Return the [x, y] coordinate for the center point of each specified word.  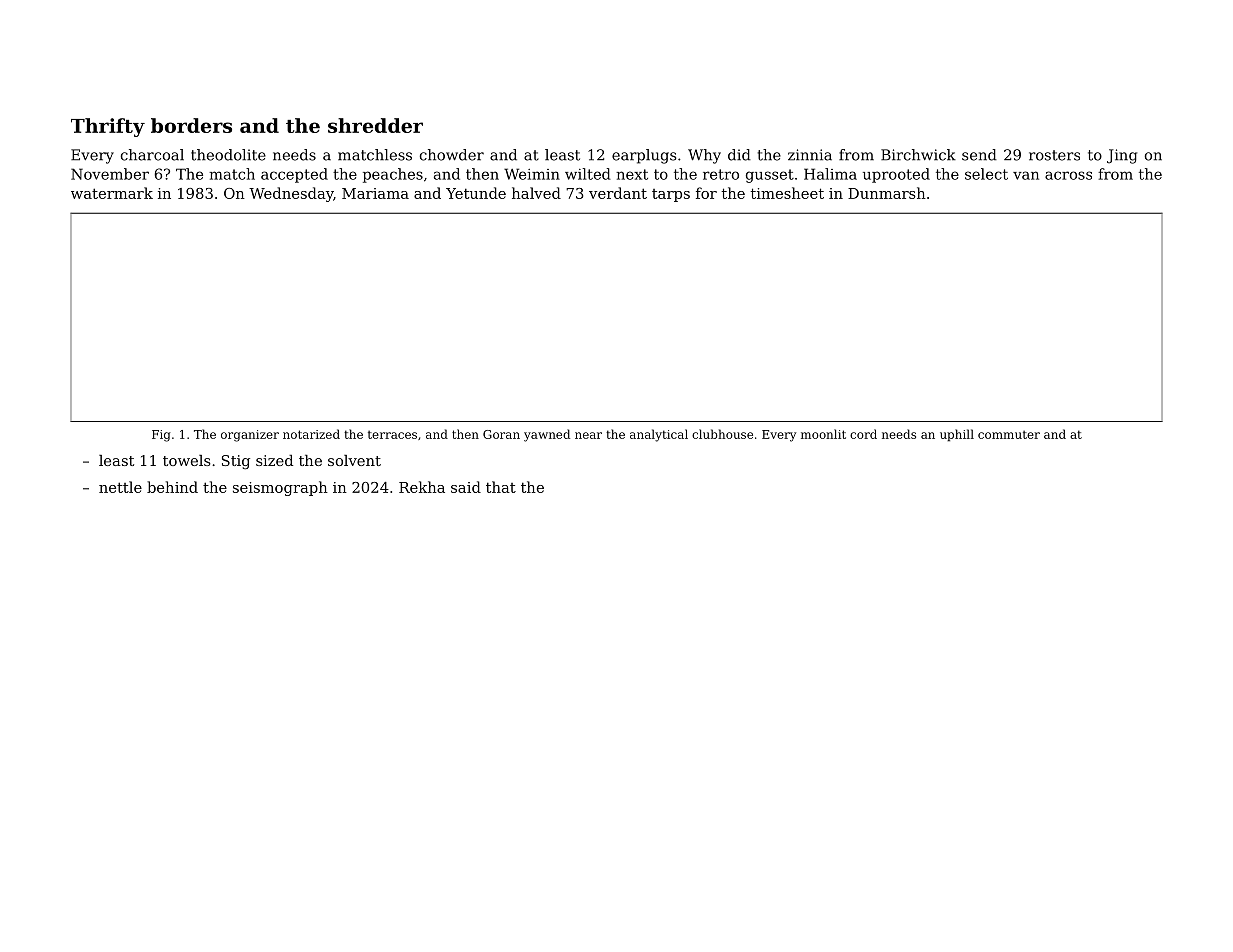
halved [536, 193]
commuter [1009, 434]
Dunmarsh [887, 193]
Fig [161, 436]
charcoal [152, 155]
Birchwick [918, 155]
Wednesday [291, 194]
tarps [671, 195]
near [588, 435]
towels [187, 460]
